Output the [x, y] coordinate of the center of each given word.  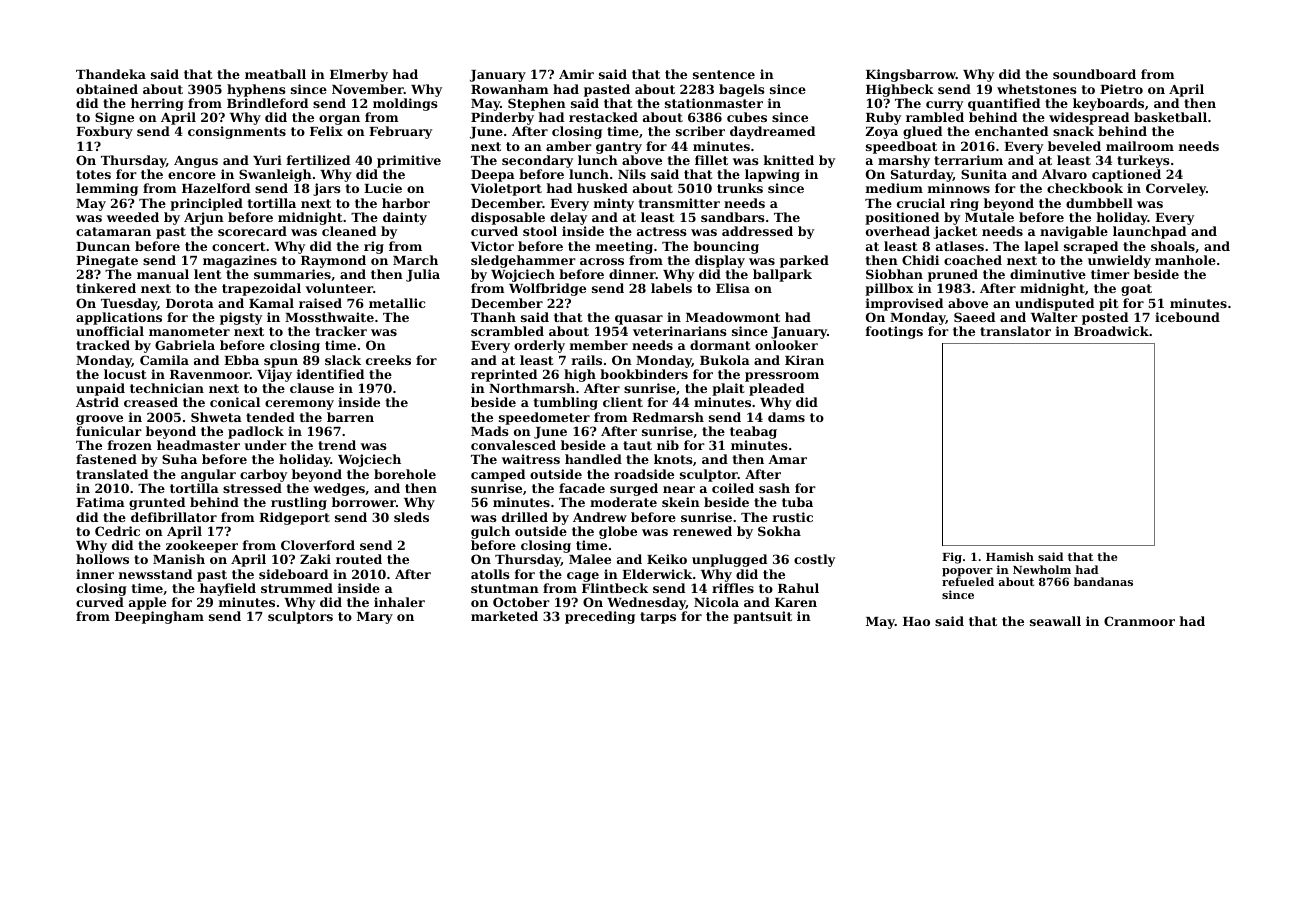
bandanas [1103, 581]
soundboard [1094, 74]
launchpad [1149, 232]
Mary [375, 618]
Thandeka [111, 74]
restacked [603, 117]
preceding [600, 617]
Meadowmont [733, 317]
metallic [397, 303]
